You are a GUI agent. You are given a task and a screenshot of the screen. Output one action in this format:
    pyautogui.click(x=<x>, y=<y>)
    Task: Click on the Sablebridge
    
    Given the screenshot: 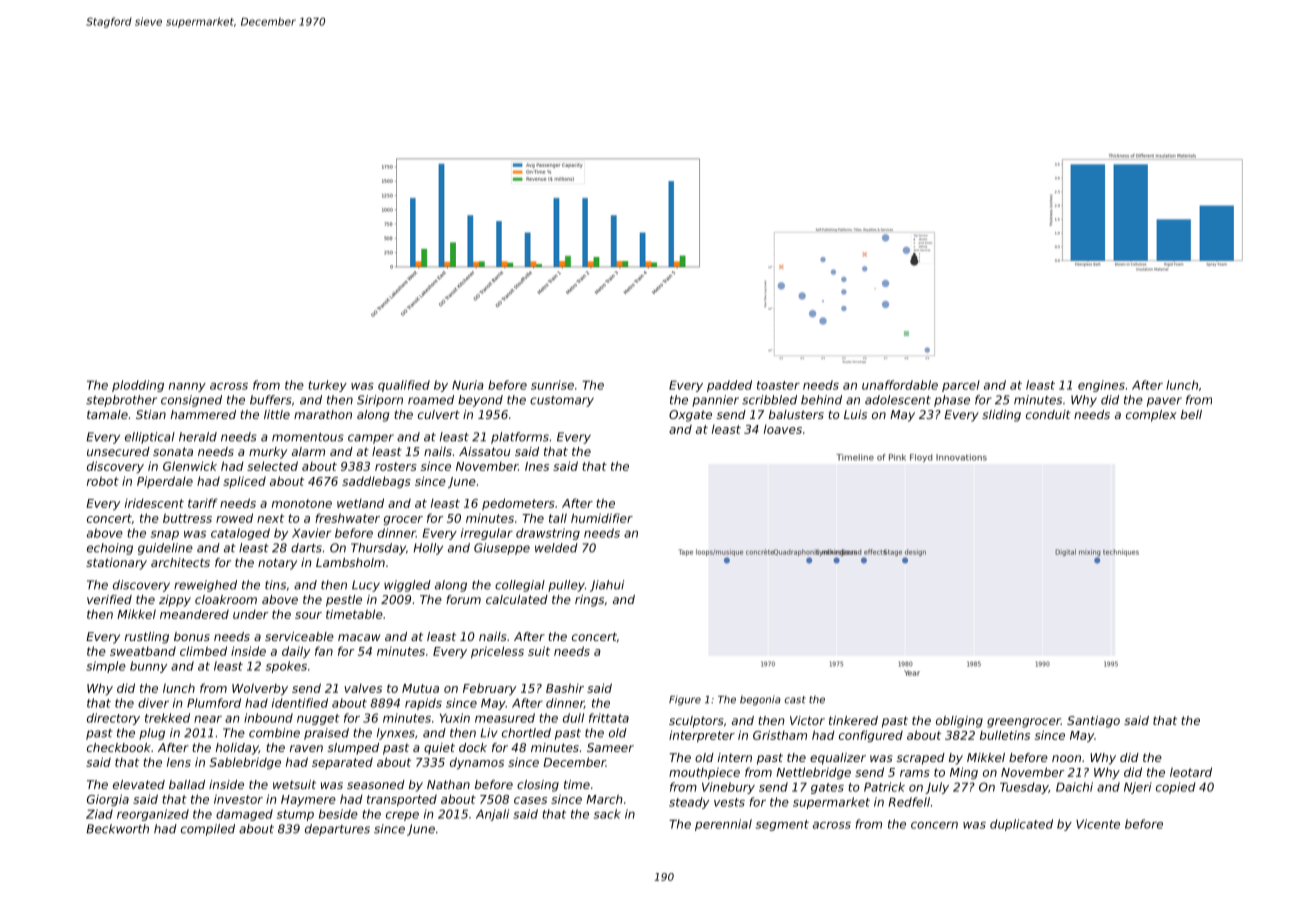 What is the action you would take?
    pyautogui.click(x=245, y=763)
